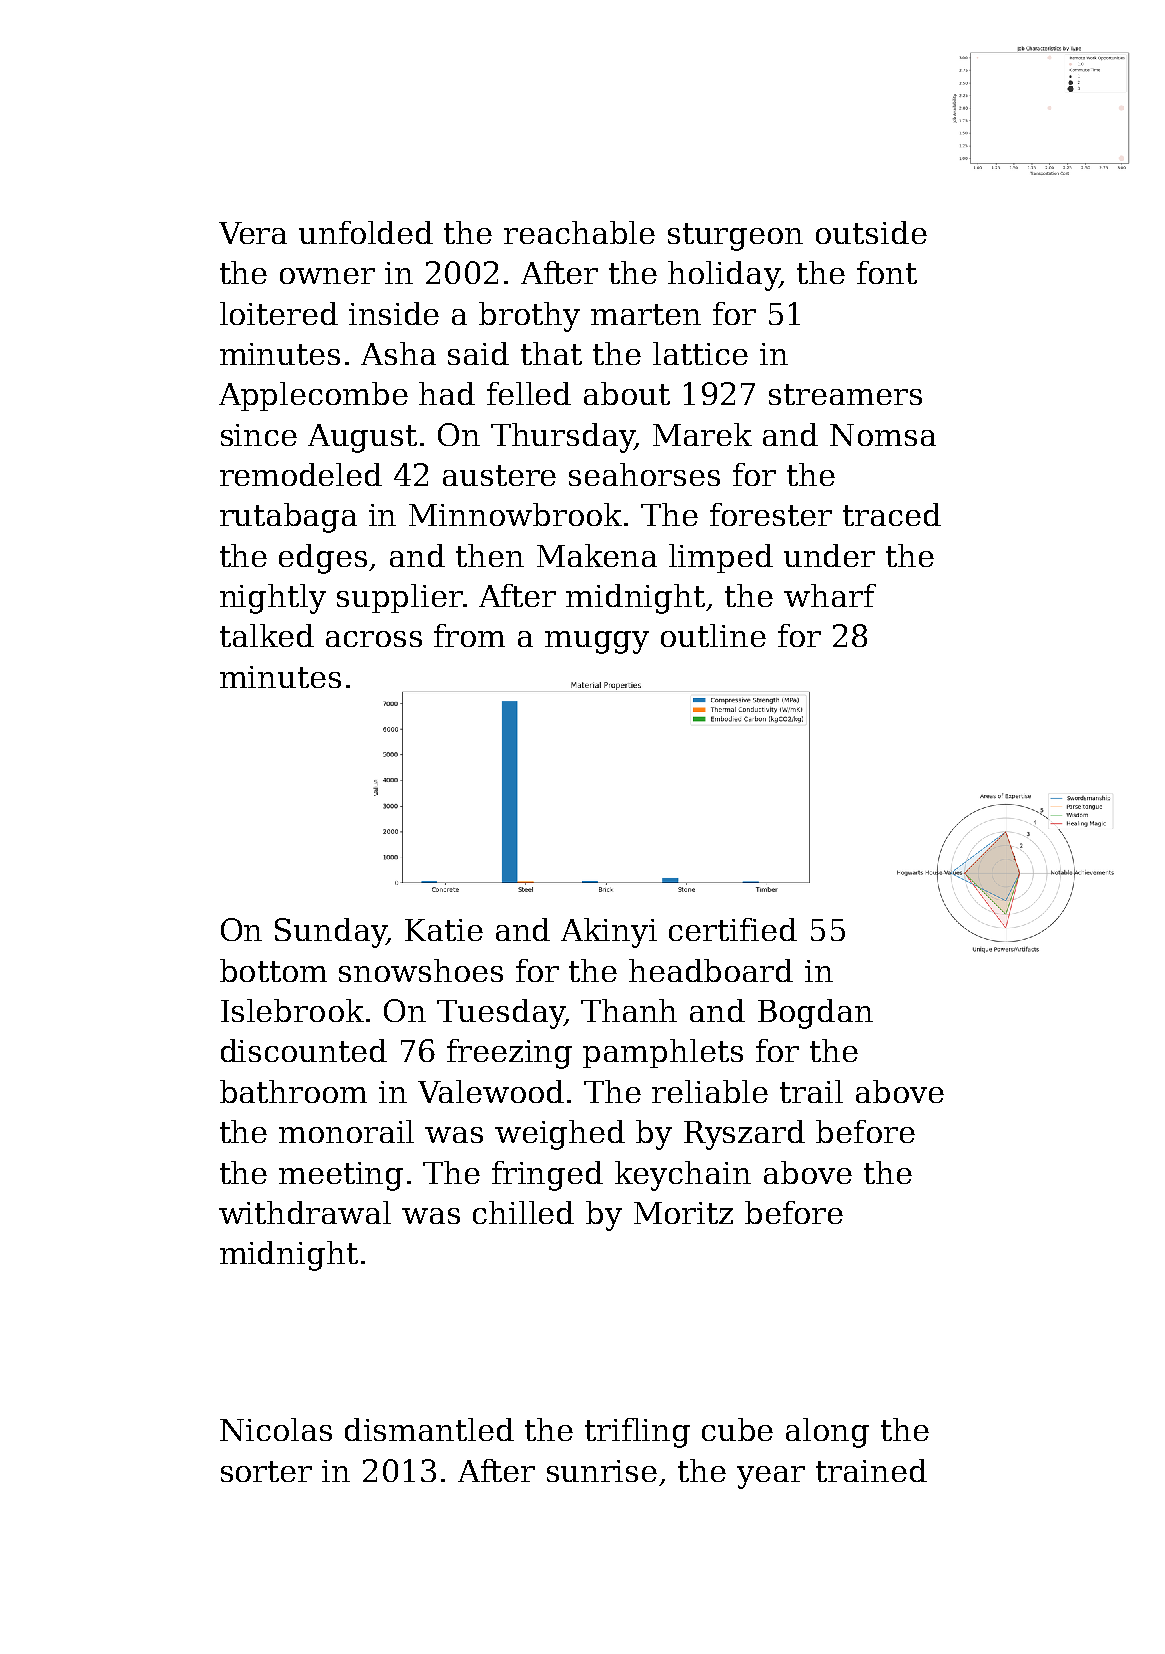  I want to click on outline, so click(713, 635).
